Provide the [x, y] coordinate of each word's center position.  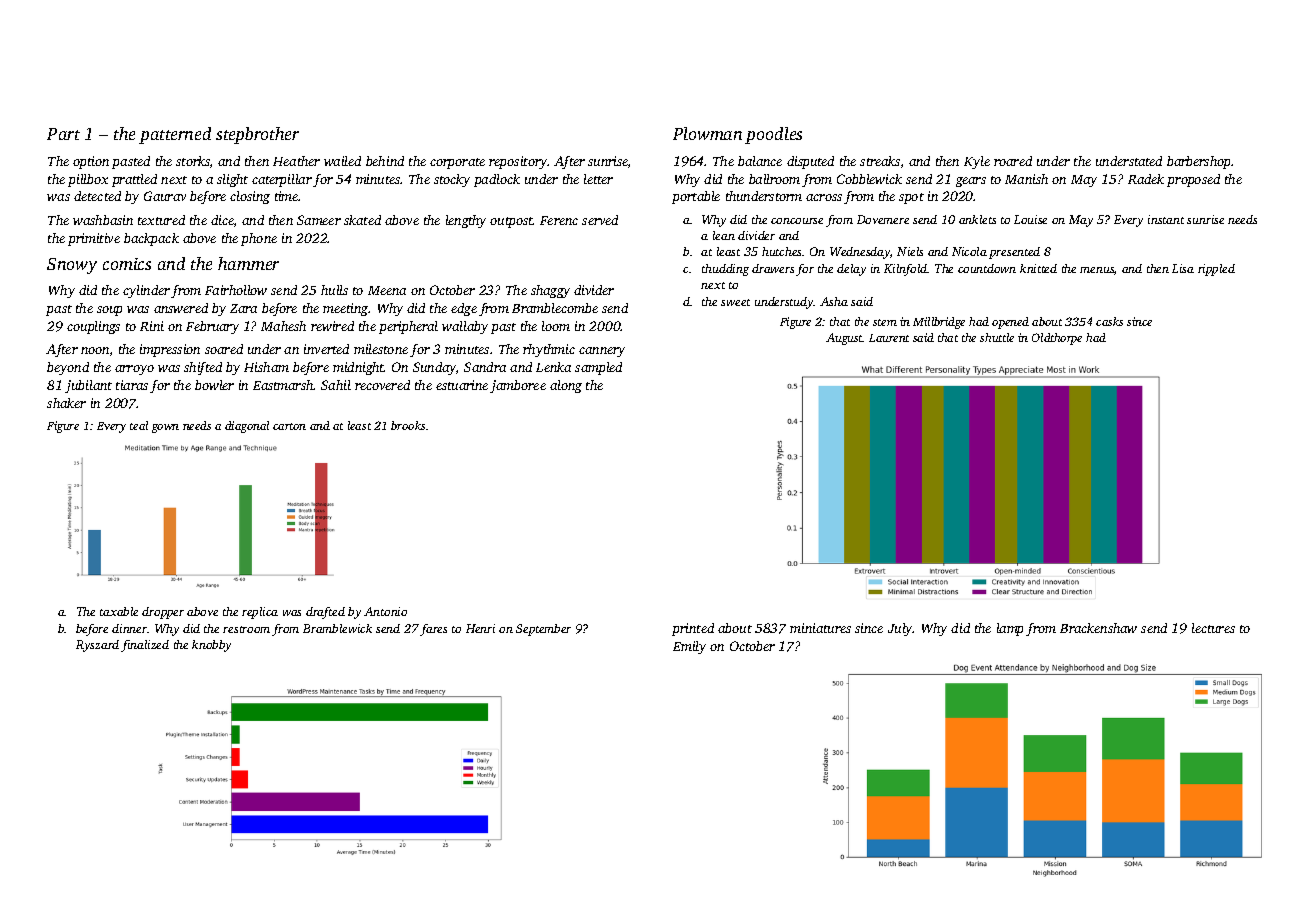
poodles [773, 135]
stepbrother [257, 135]
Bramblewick [337, 628]
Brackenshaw [1098, 628]
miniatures [820, 628]
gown [165, 428]
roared [1013, 161]
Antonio [385, 611]
